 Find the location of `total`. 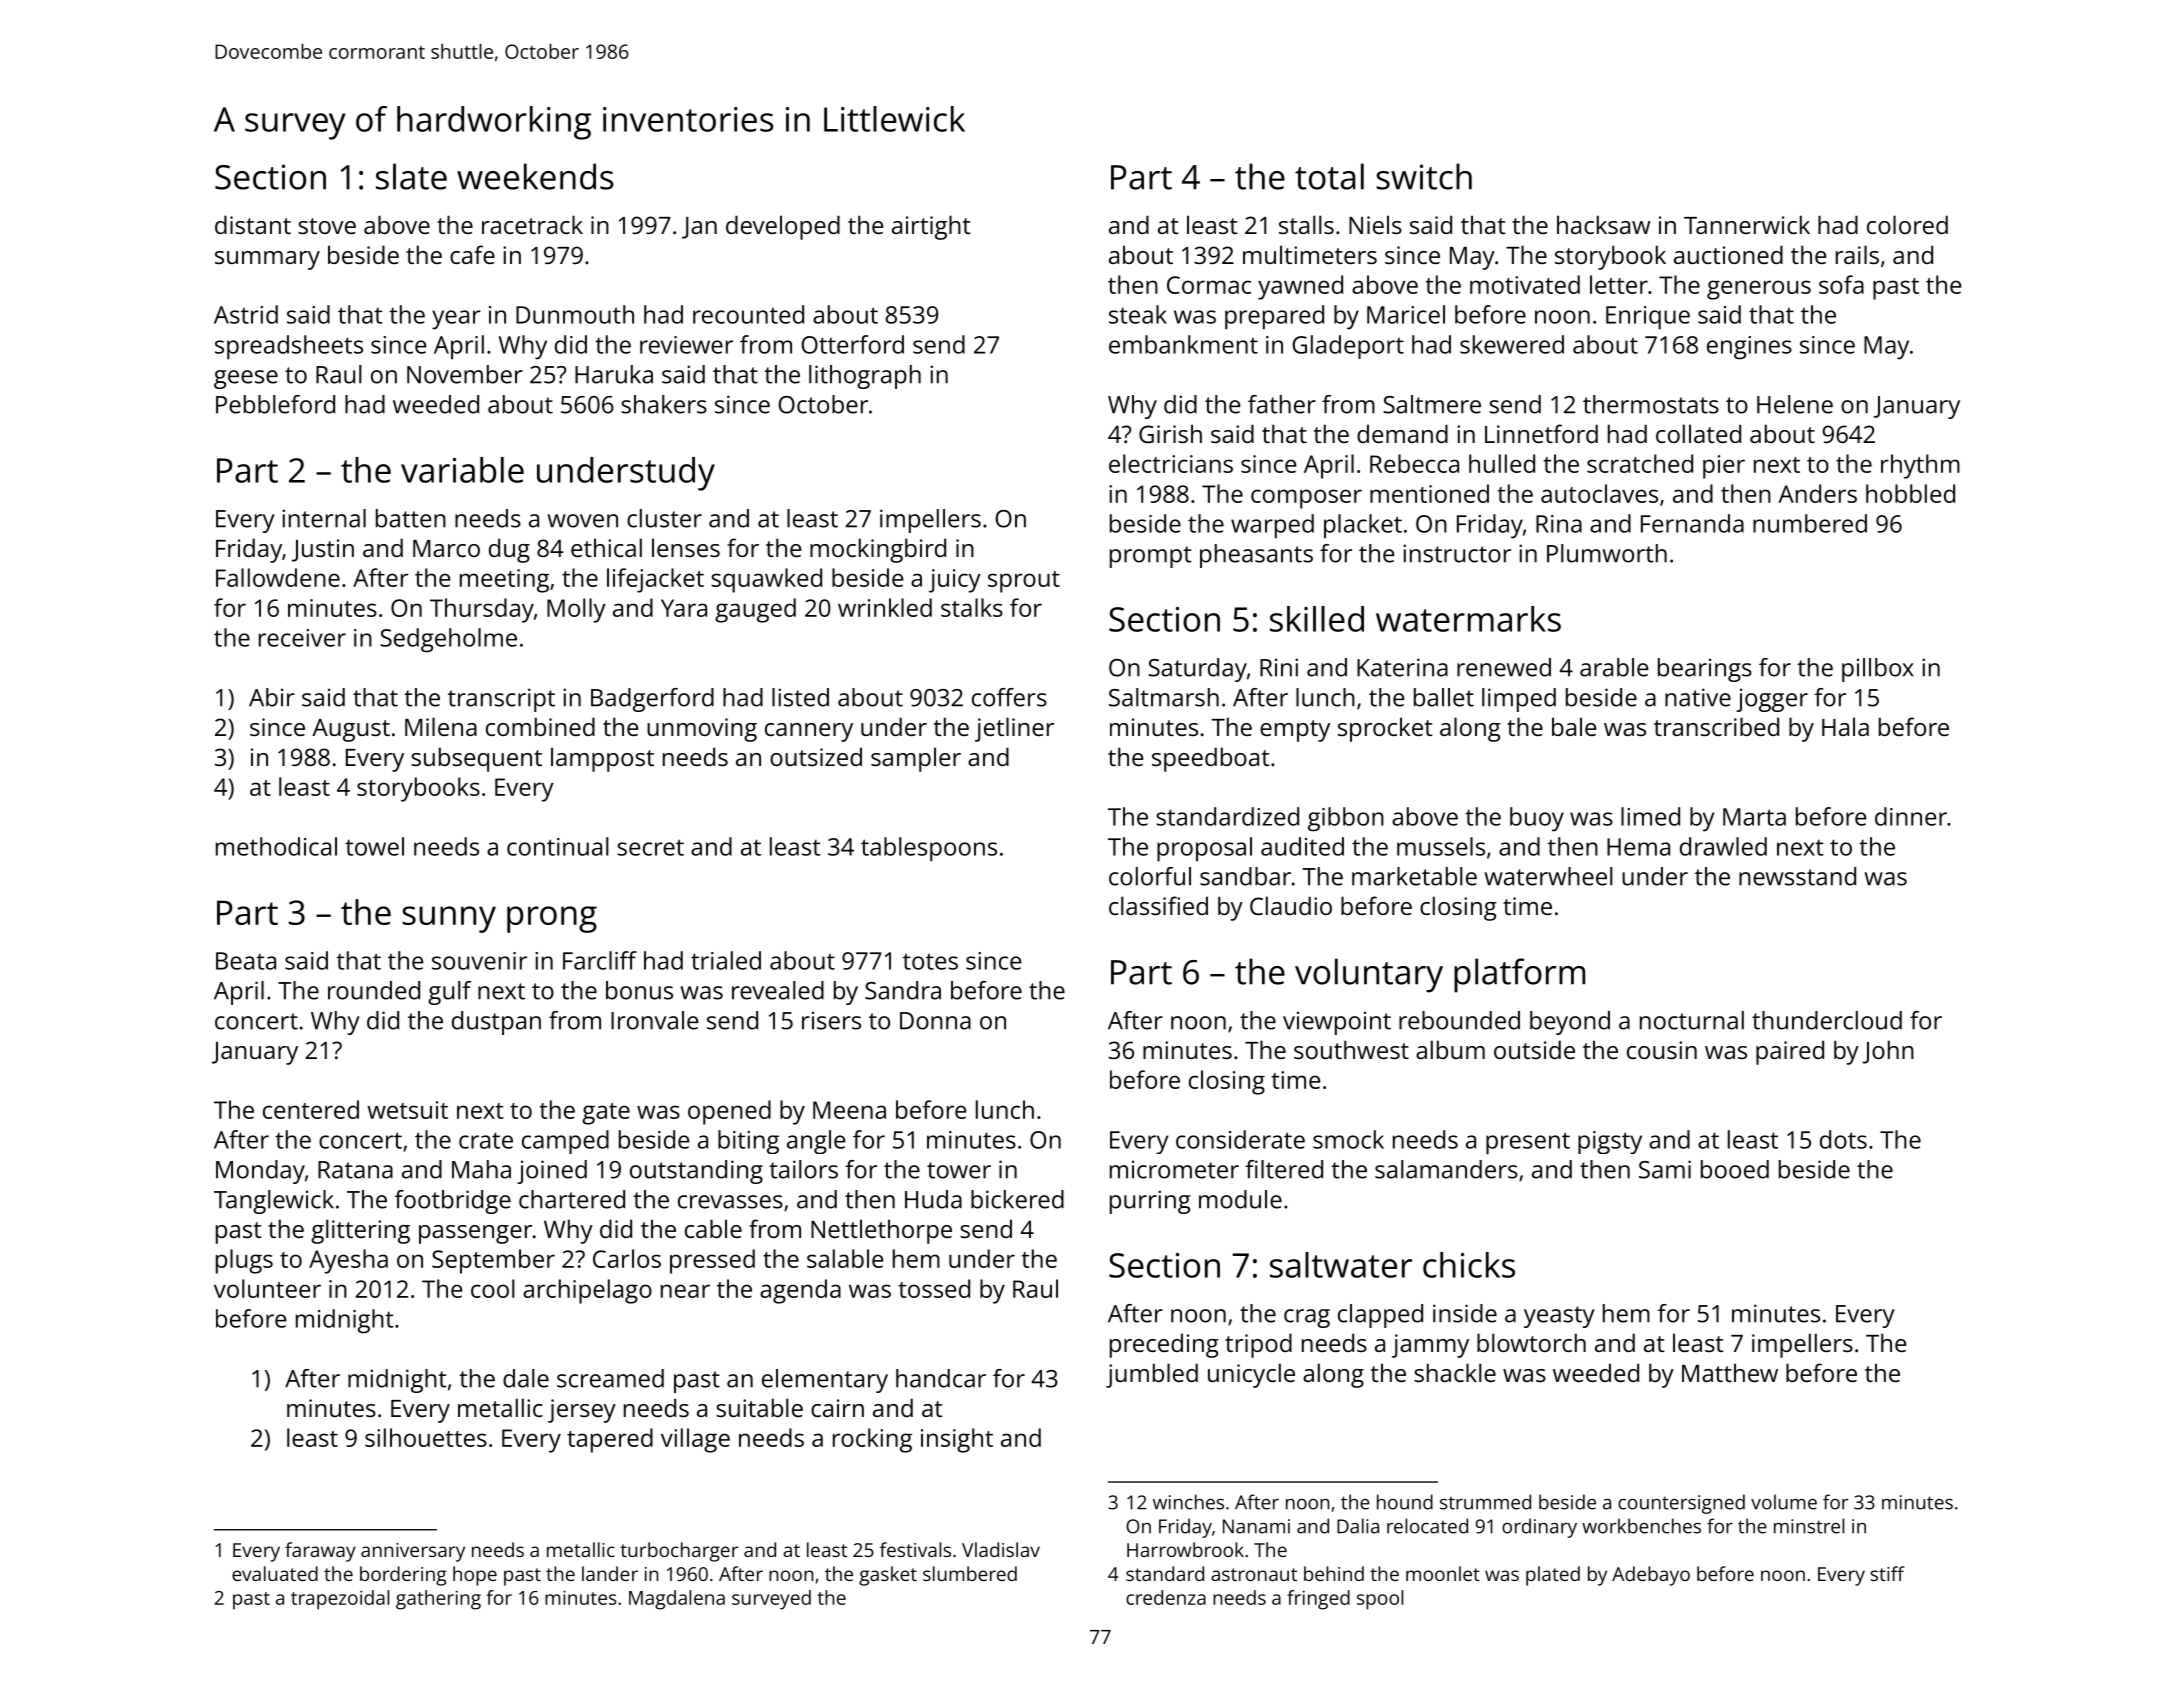

total is located at coordinates (1329, 176).
